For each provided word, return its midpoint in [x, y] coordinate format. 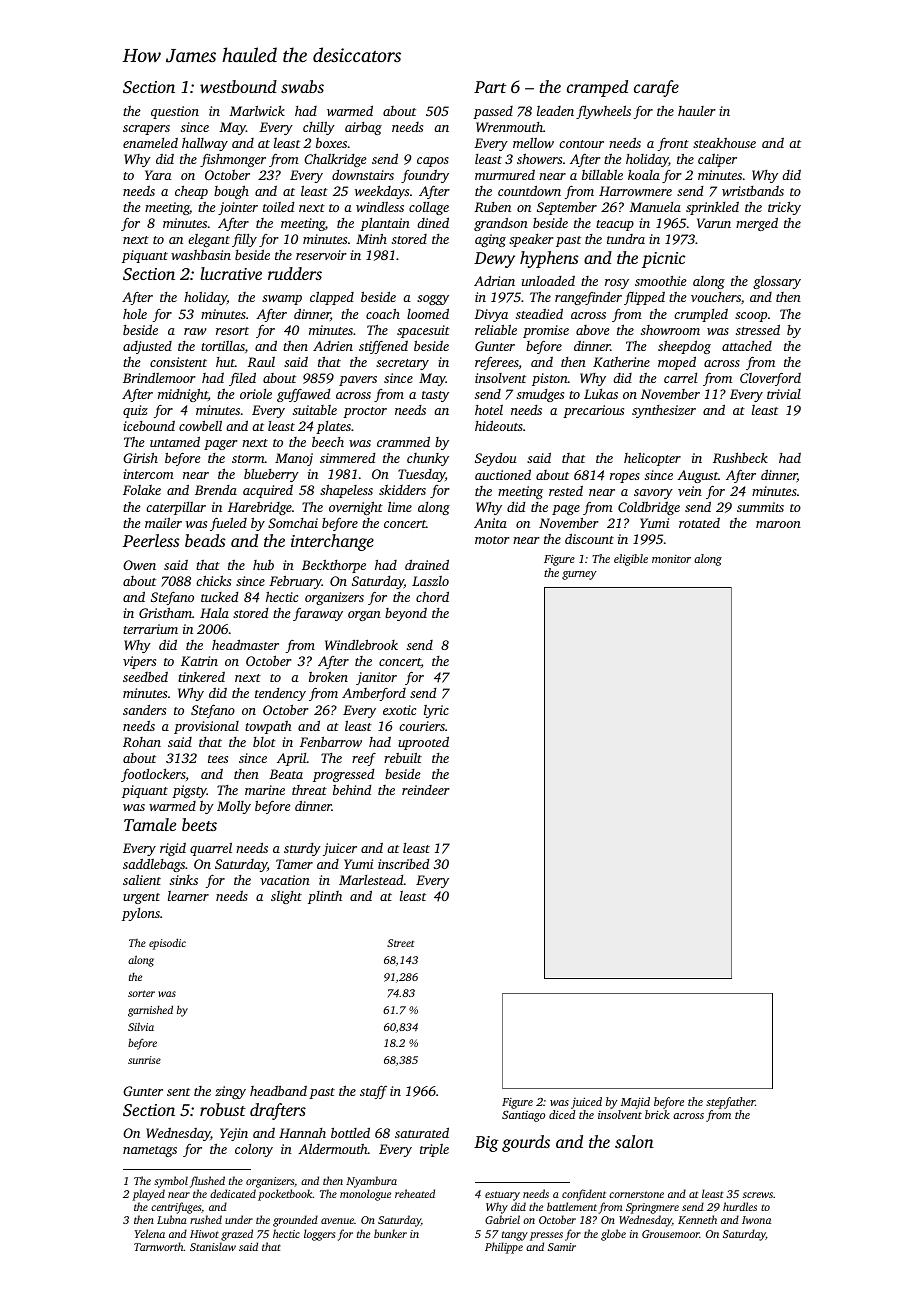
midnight [183, 395]
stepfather [730, 1103]
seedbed [145, 676]
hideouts [499, 425]
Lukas [601, 394]
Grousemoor [671, 1234]
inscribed [403, 864]
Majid [635, 1103]
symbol [171, 1182]
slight [286, 897]
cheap [191, 192]
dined [433, 222]
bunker [390, 1233]
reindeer [426, 790]
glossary [777, 282]
